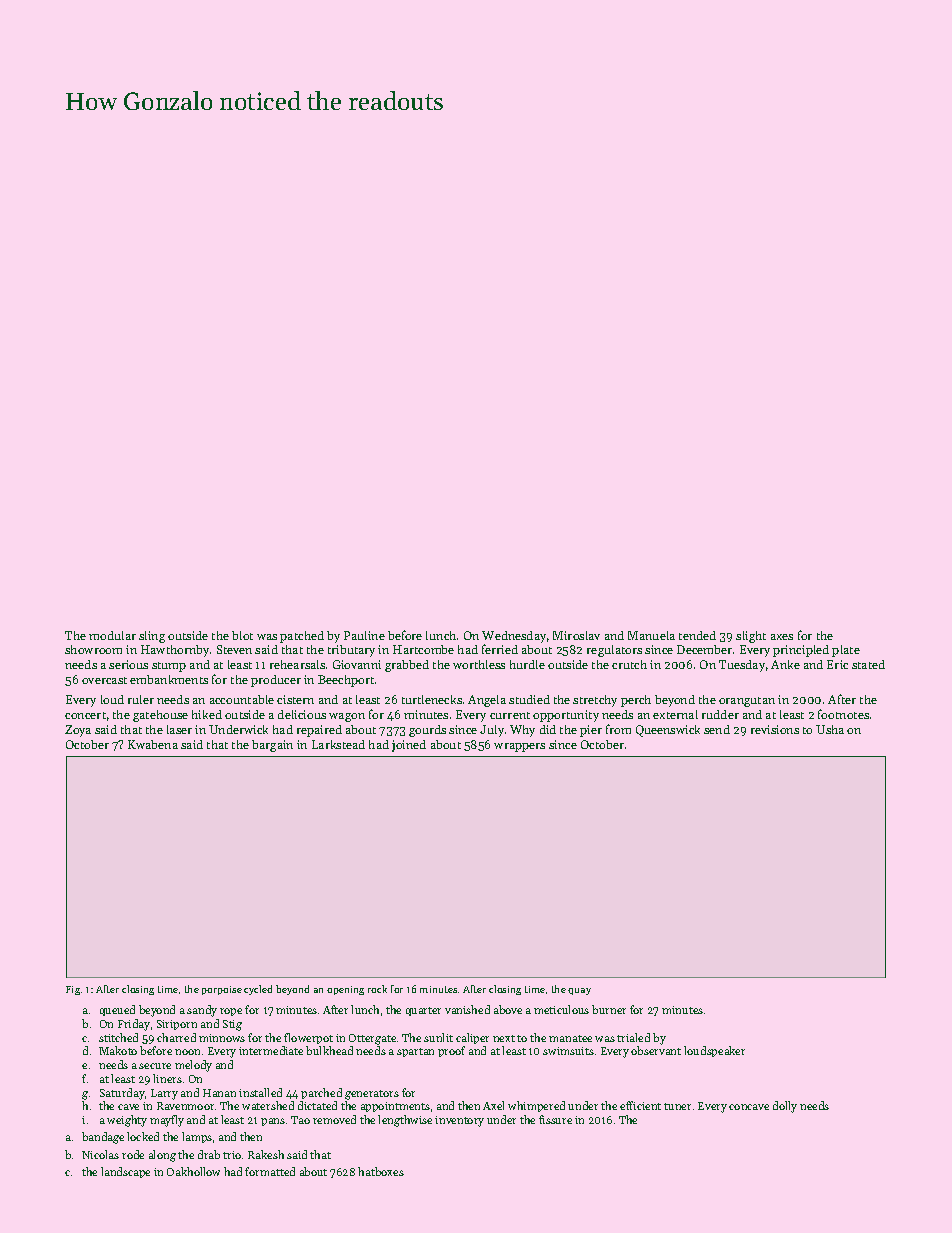  Describe the element at coordinates (830, 729) in the document. I see `Usha` at that location.
